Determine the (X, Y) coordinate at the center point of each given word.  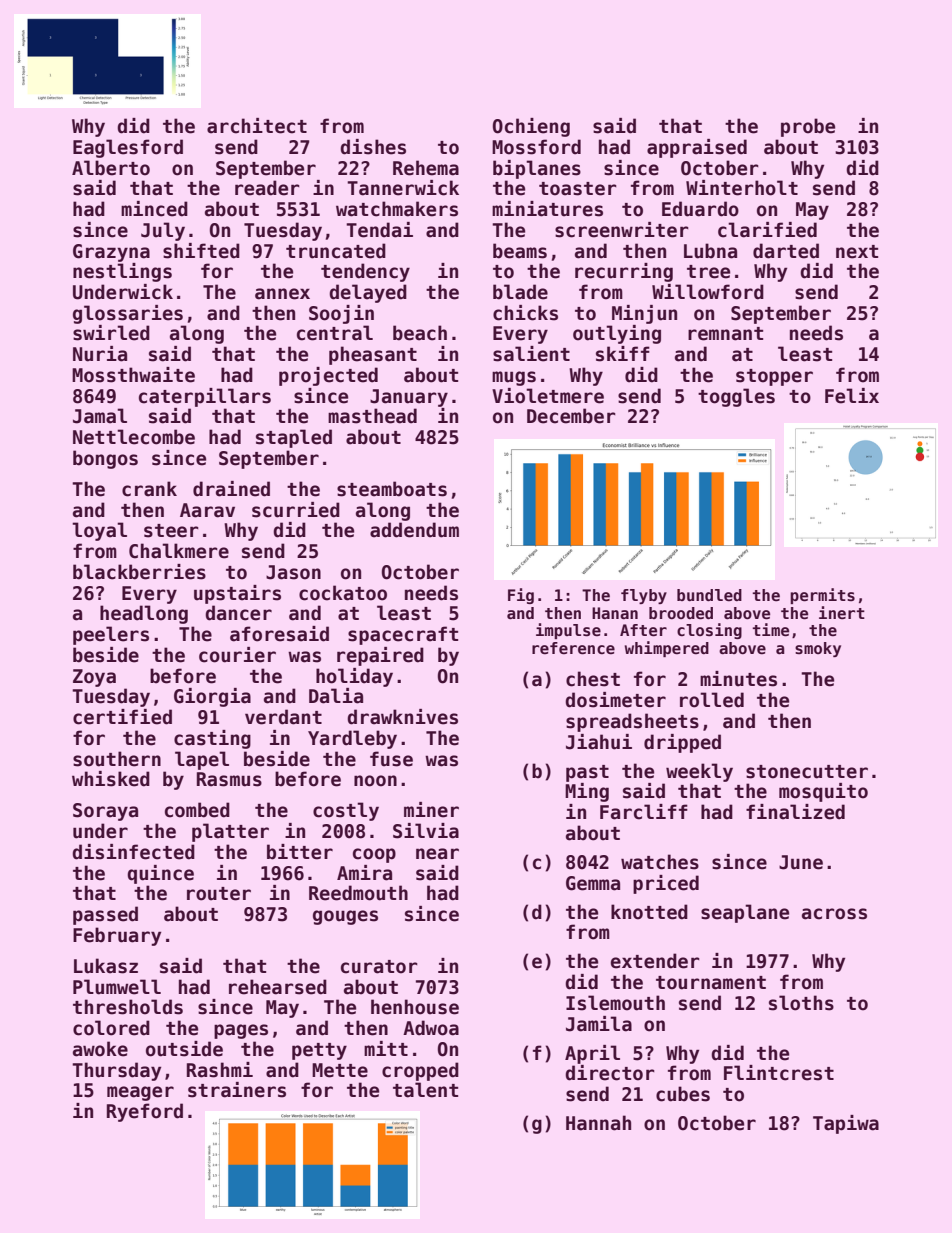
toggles (736, 397)
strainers (237, 1090)
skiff (623, 354)
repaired (380, 656)
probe (808, 127)
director (610, 1073)
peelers (111, 635)
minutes (738, 679)
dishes (373, 147)
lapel (202, 760)
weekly (699, 772)
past (587, 773)
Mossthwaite (133, 375)
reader (267, 188)
